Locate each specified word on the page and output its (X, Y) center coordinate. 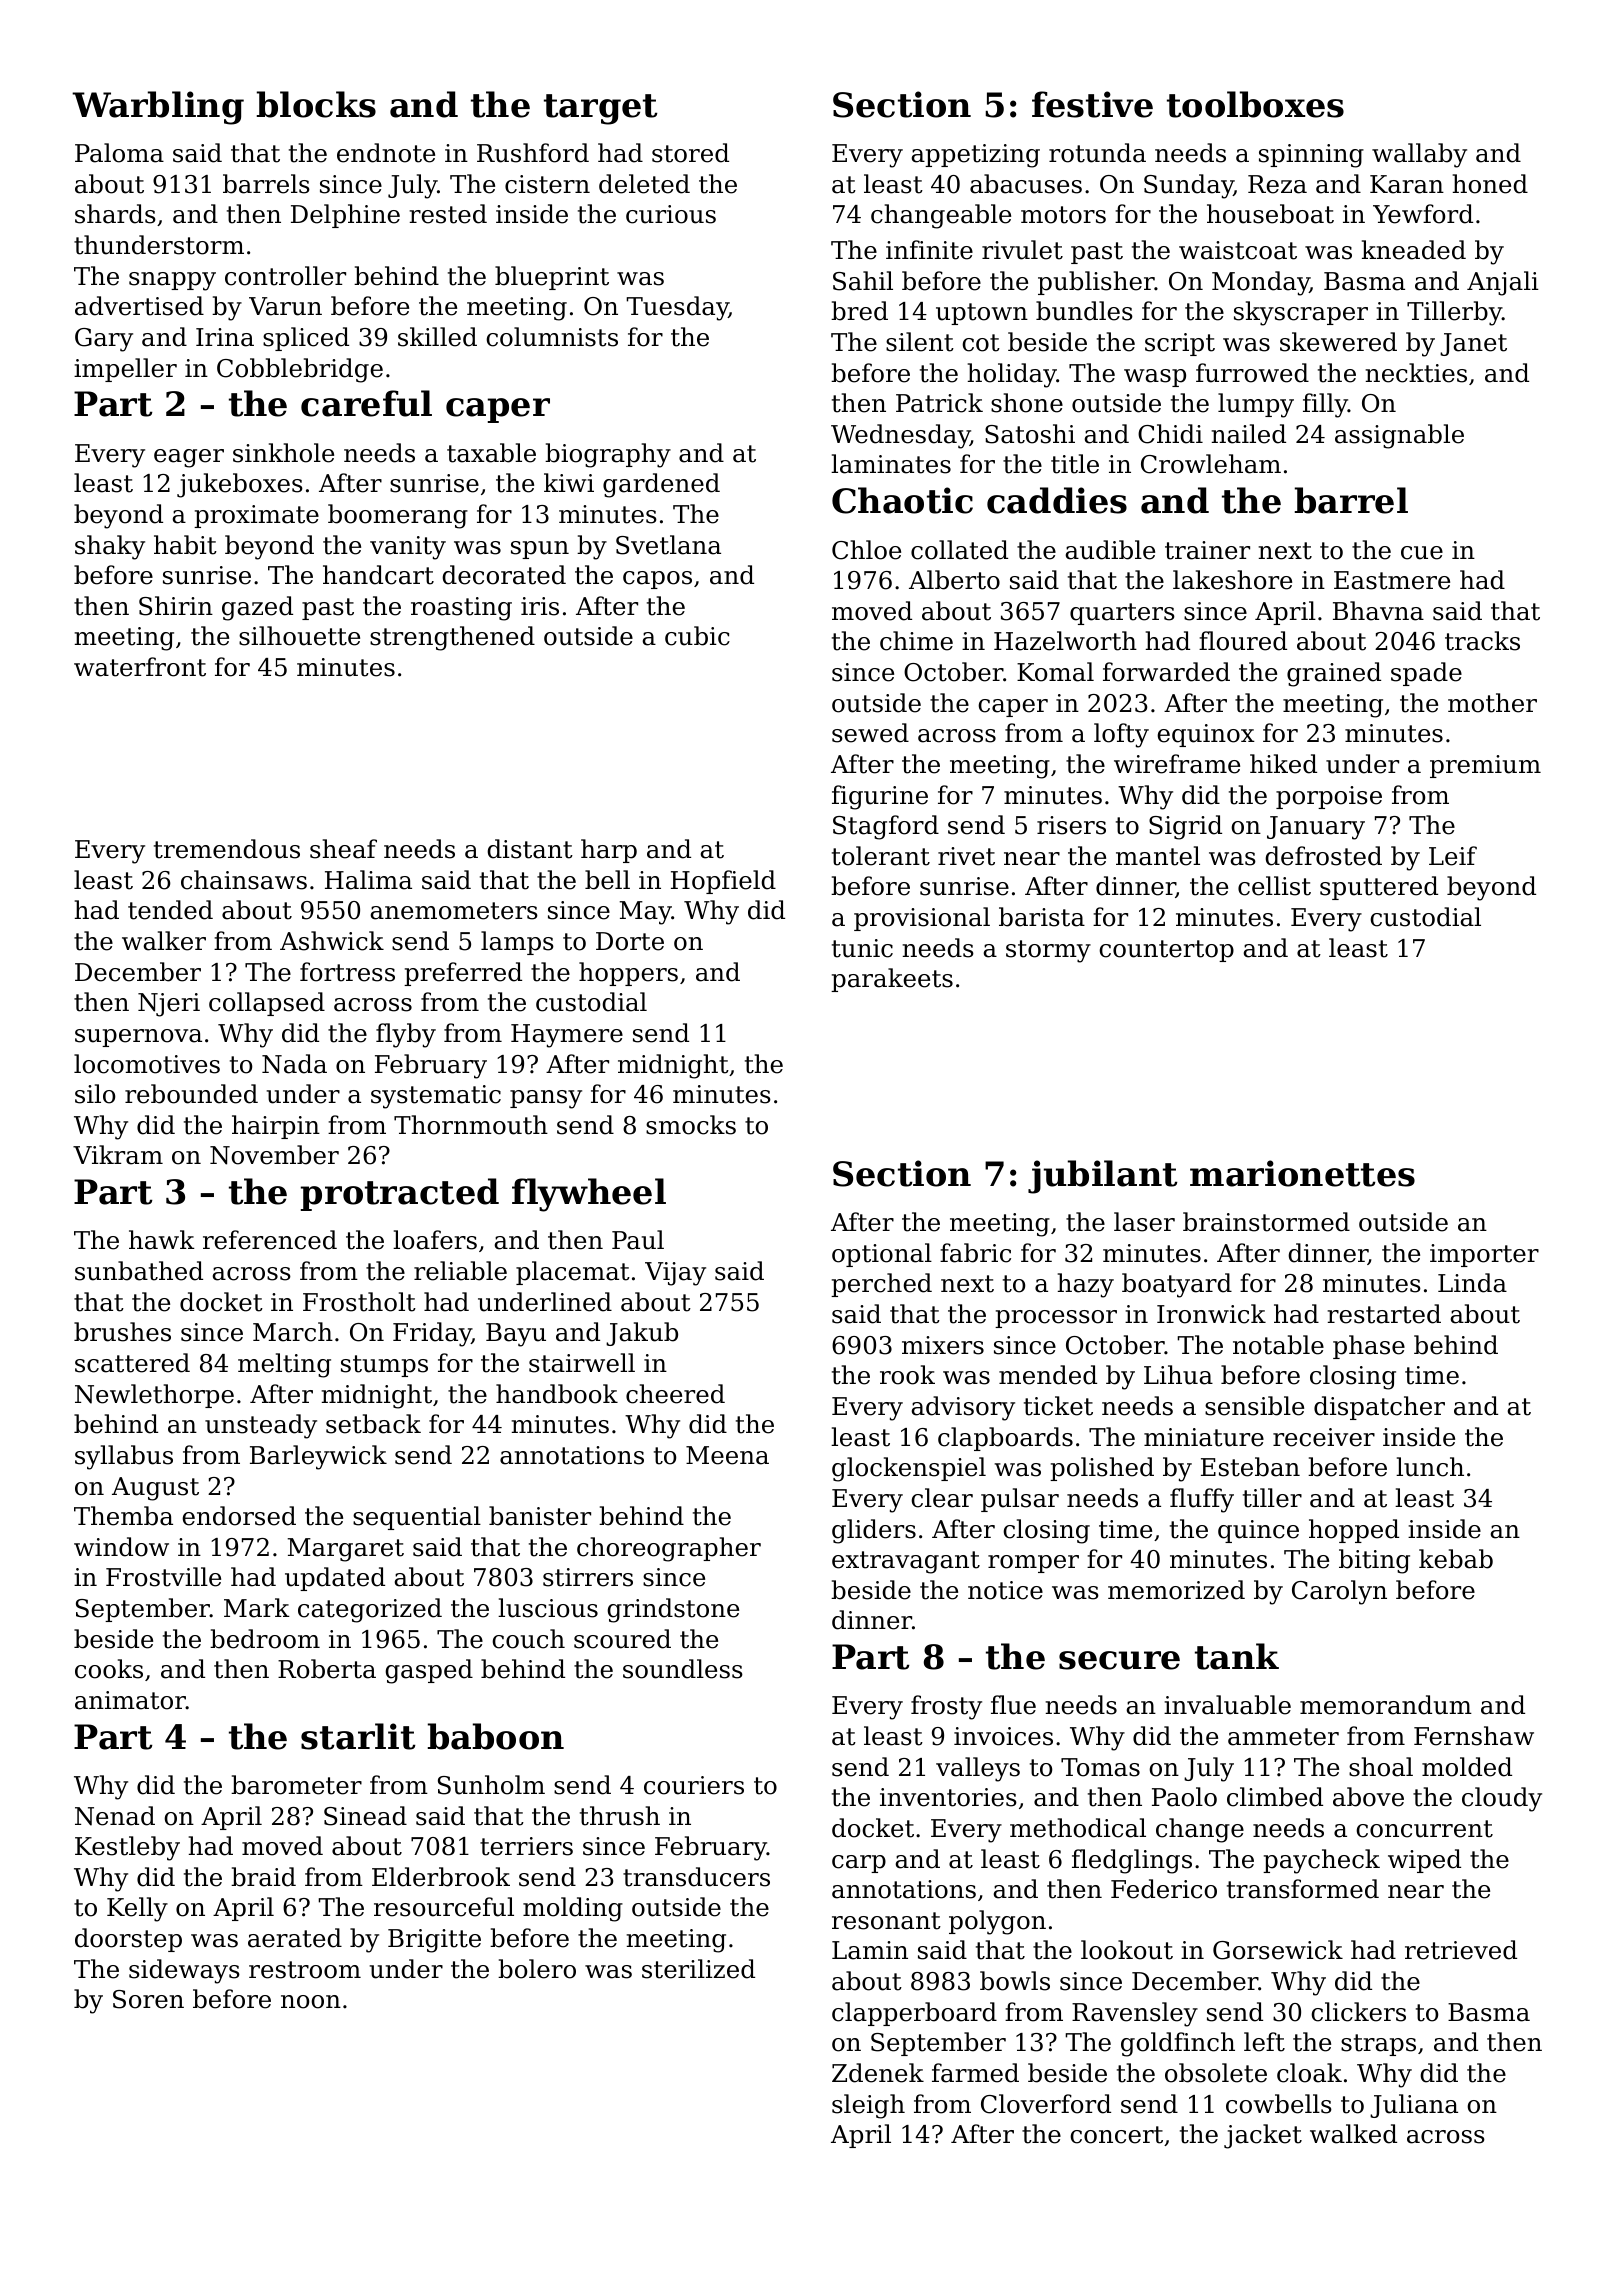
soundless (683, 1669)
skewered (1338, 342)
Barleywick (318, 1457)
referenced (270, 1240)
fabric (975, 1253)
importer (1484, 1255)
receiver (1324, 1437)
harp (609, 851)
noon (311, 2002)
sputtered (1379, 888)
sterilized (698, 1969)
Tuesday (677, 308)
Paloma (119, 153)
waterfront (140, 667)
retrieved (1461, 1950)
